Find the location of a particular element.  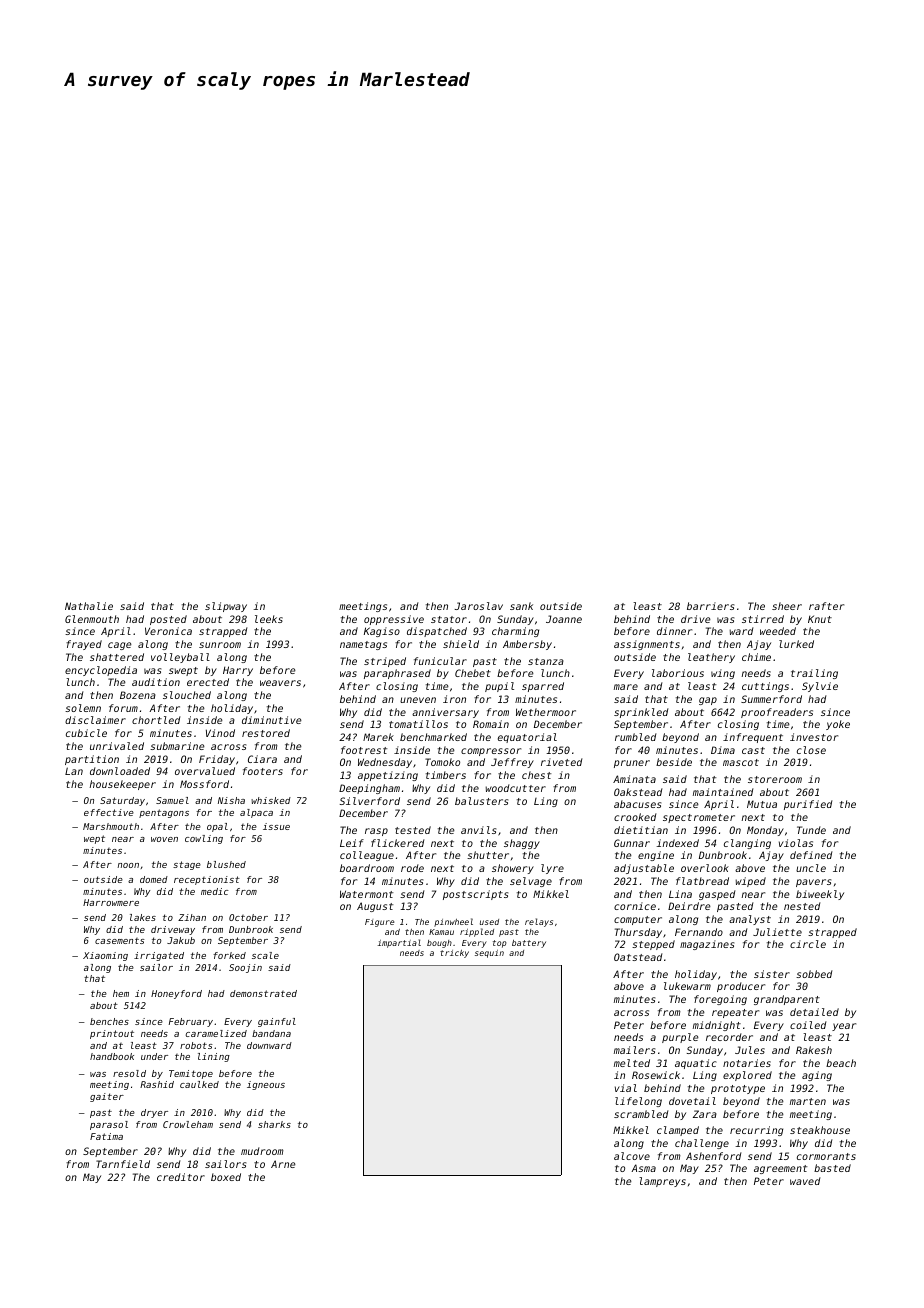

pinwheel is located at coordinates (453, 922).
